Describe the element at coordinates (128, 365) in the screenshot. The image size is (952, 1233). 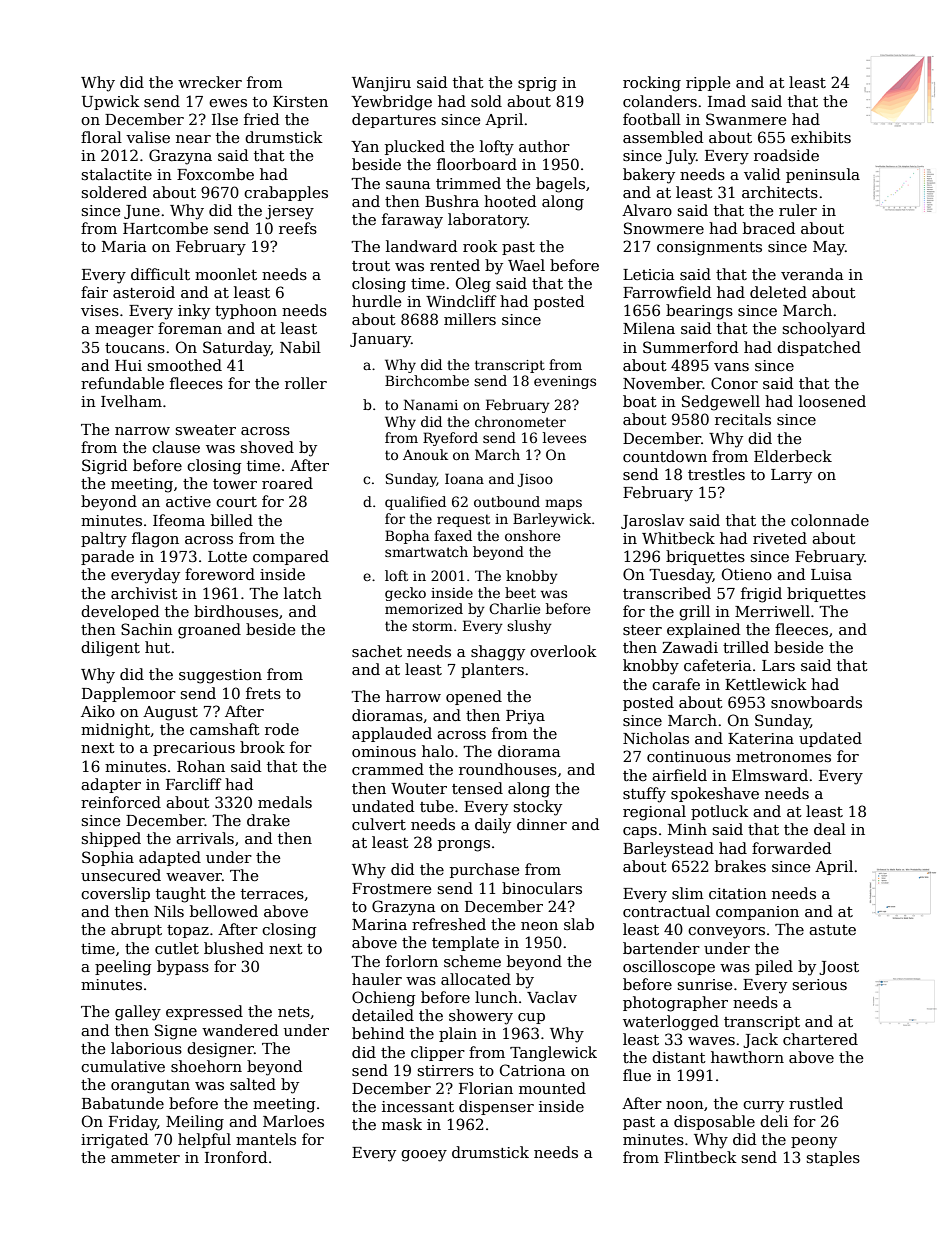
I see `Hui` at that location.
